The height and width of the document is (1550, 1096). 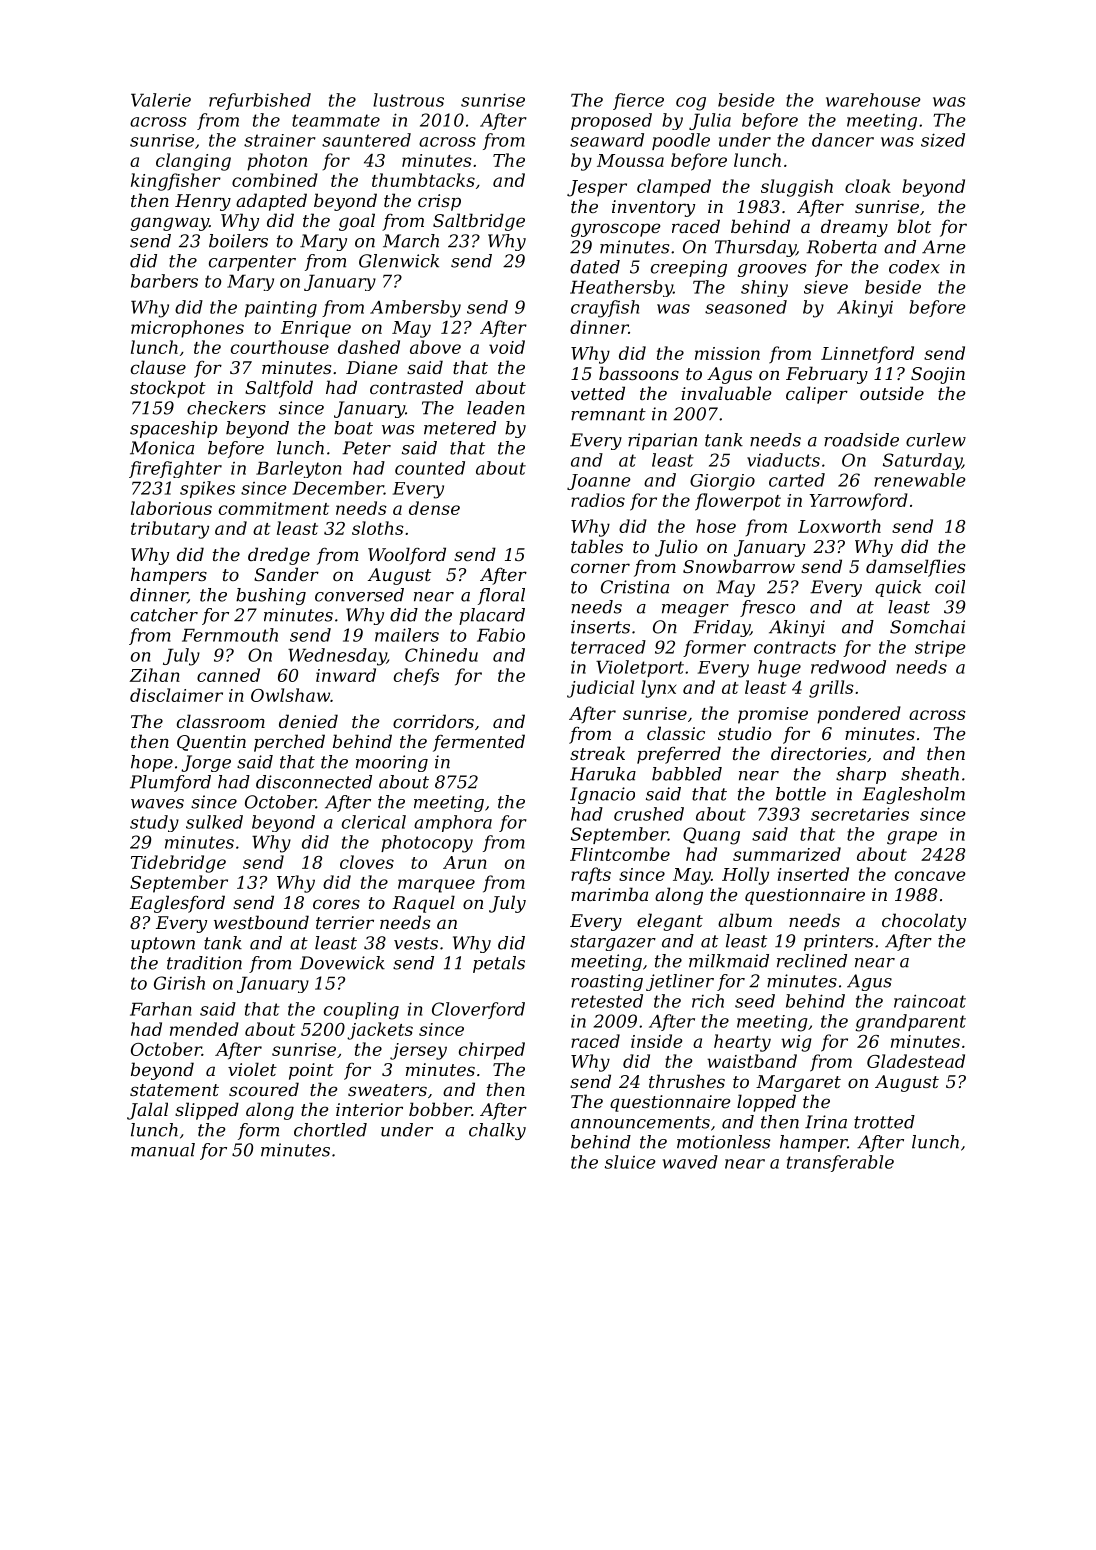 What do you see at coordinates (311, 1071) in the document?
I see `point` at bounding box center [311, 1071].
